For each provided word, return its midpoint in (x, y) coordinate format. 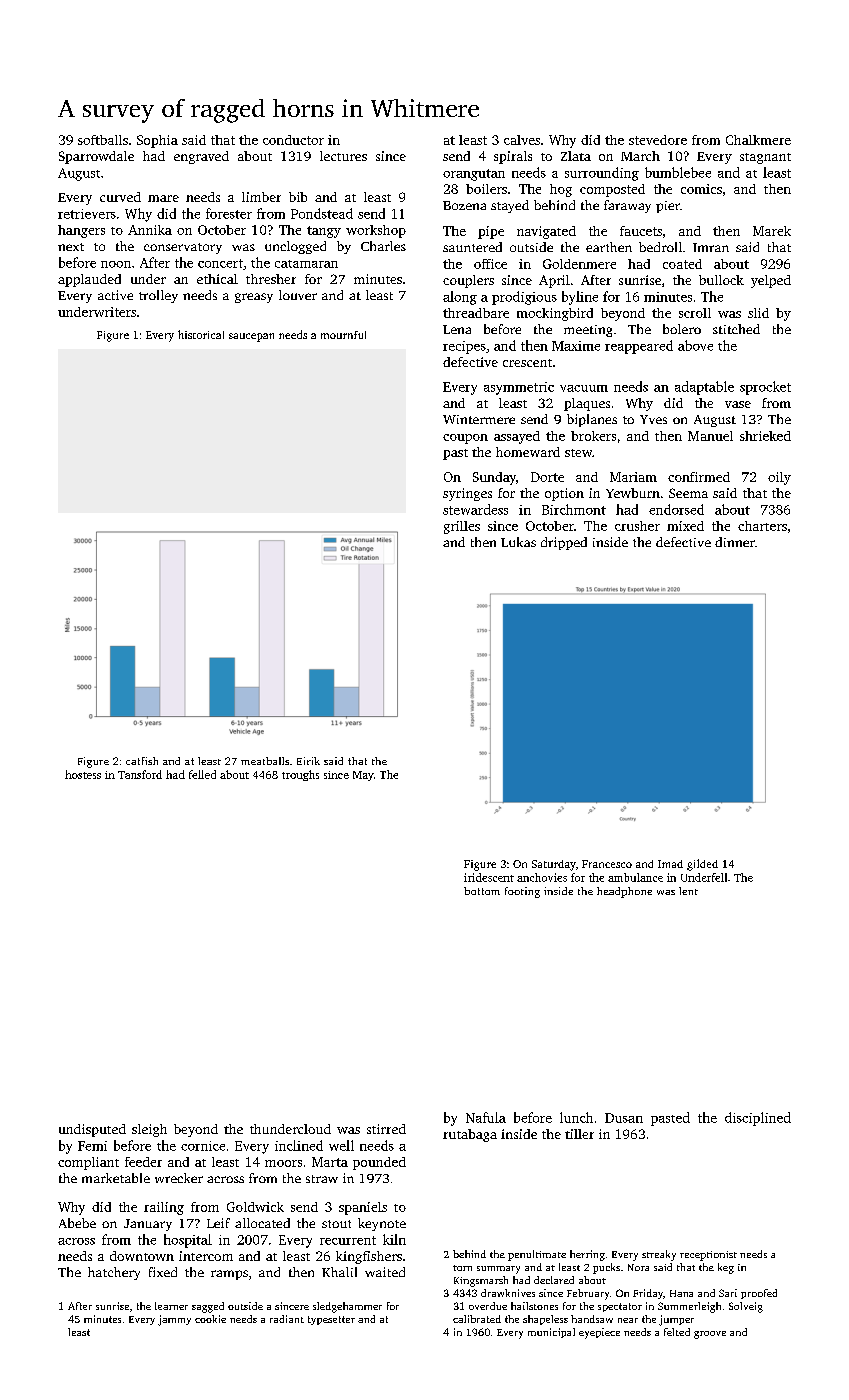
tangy (324, 232)
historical (201, 334)
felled (202, 774)
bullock (721, 280)
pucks (606, 1268)
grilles (462, 527)
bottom (482, 891)
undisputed (92, 1130)
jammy (174, 1320)
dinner (735, 542)
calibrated (477, 1319)
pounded (379, 1163)
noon (116, 264)
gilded (702, 865)
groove (710, 1335)
